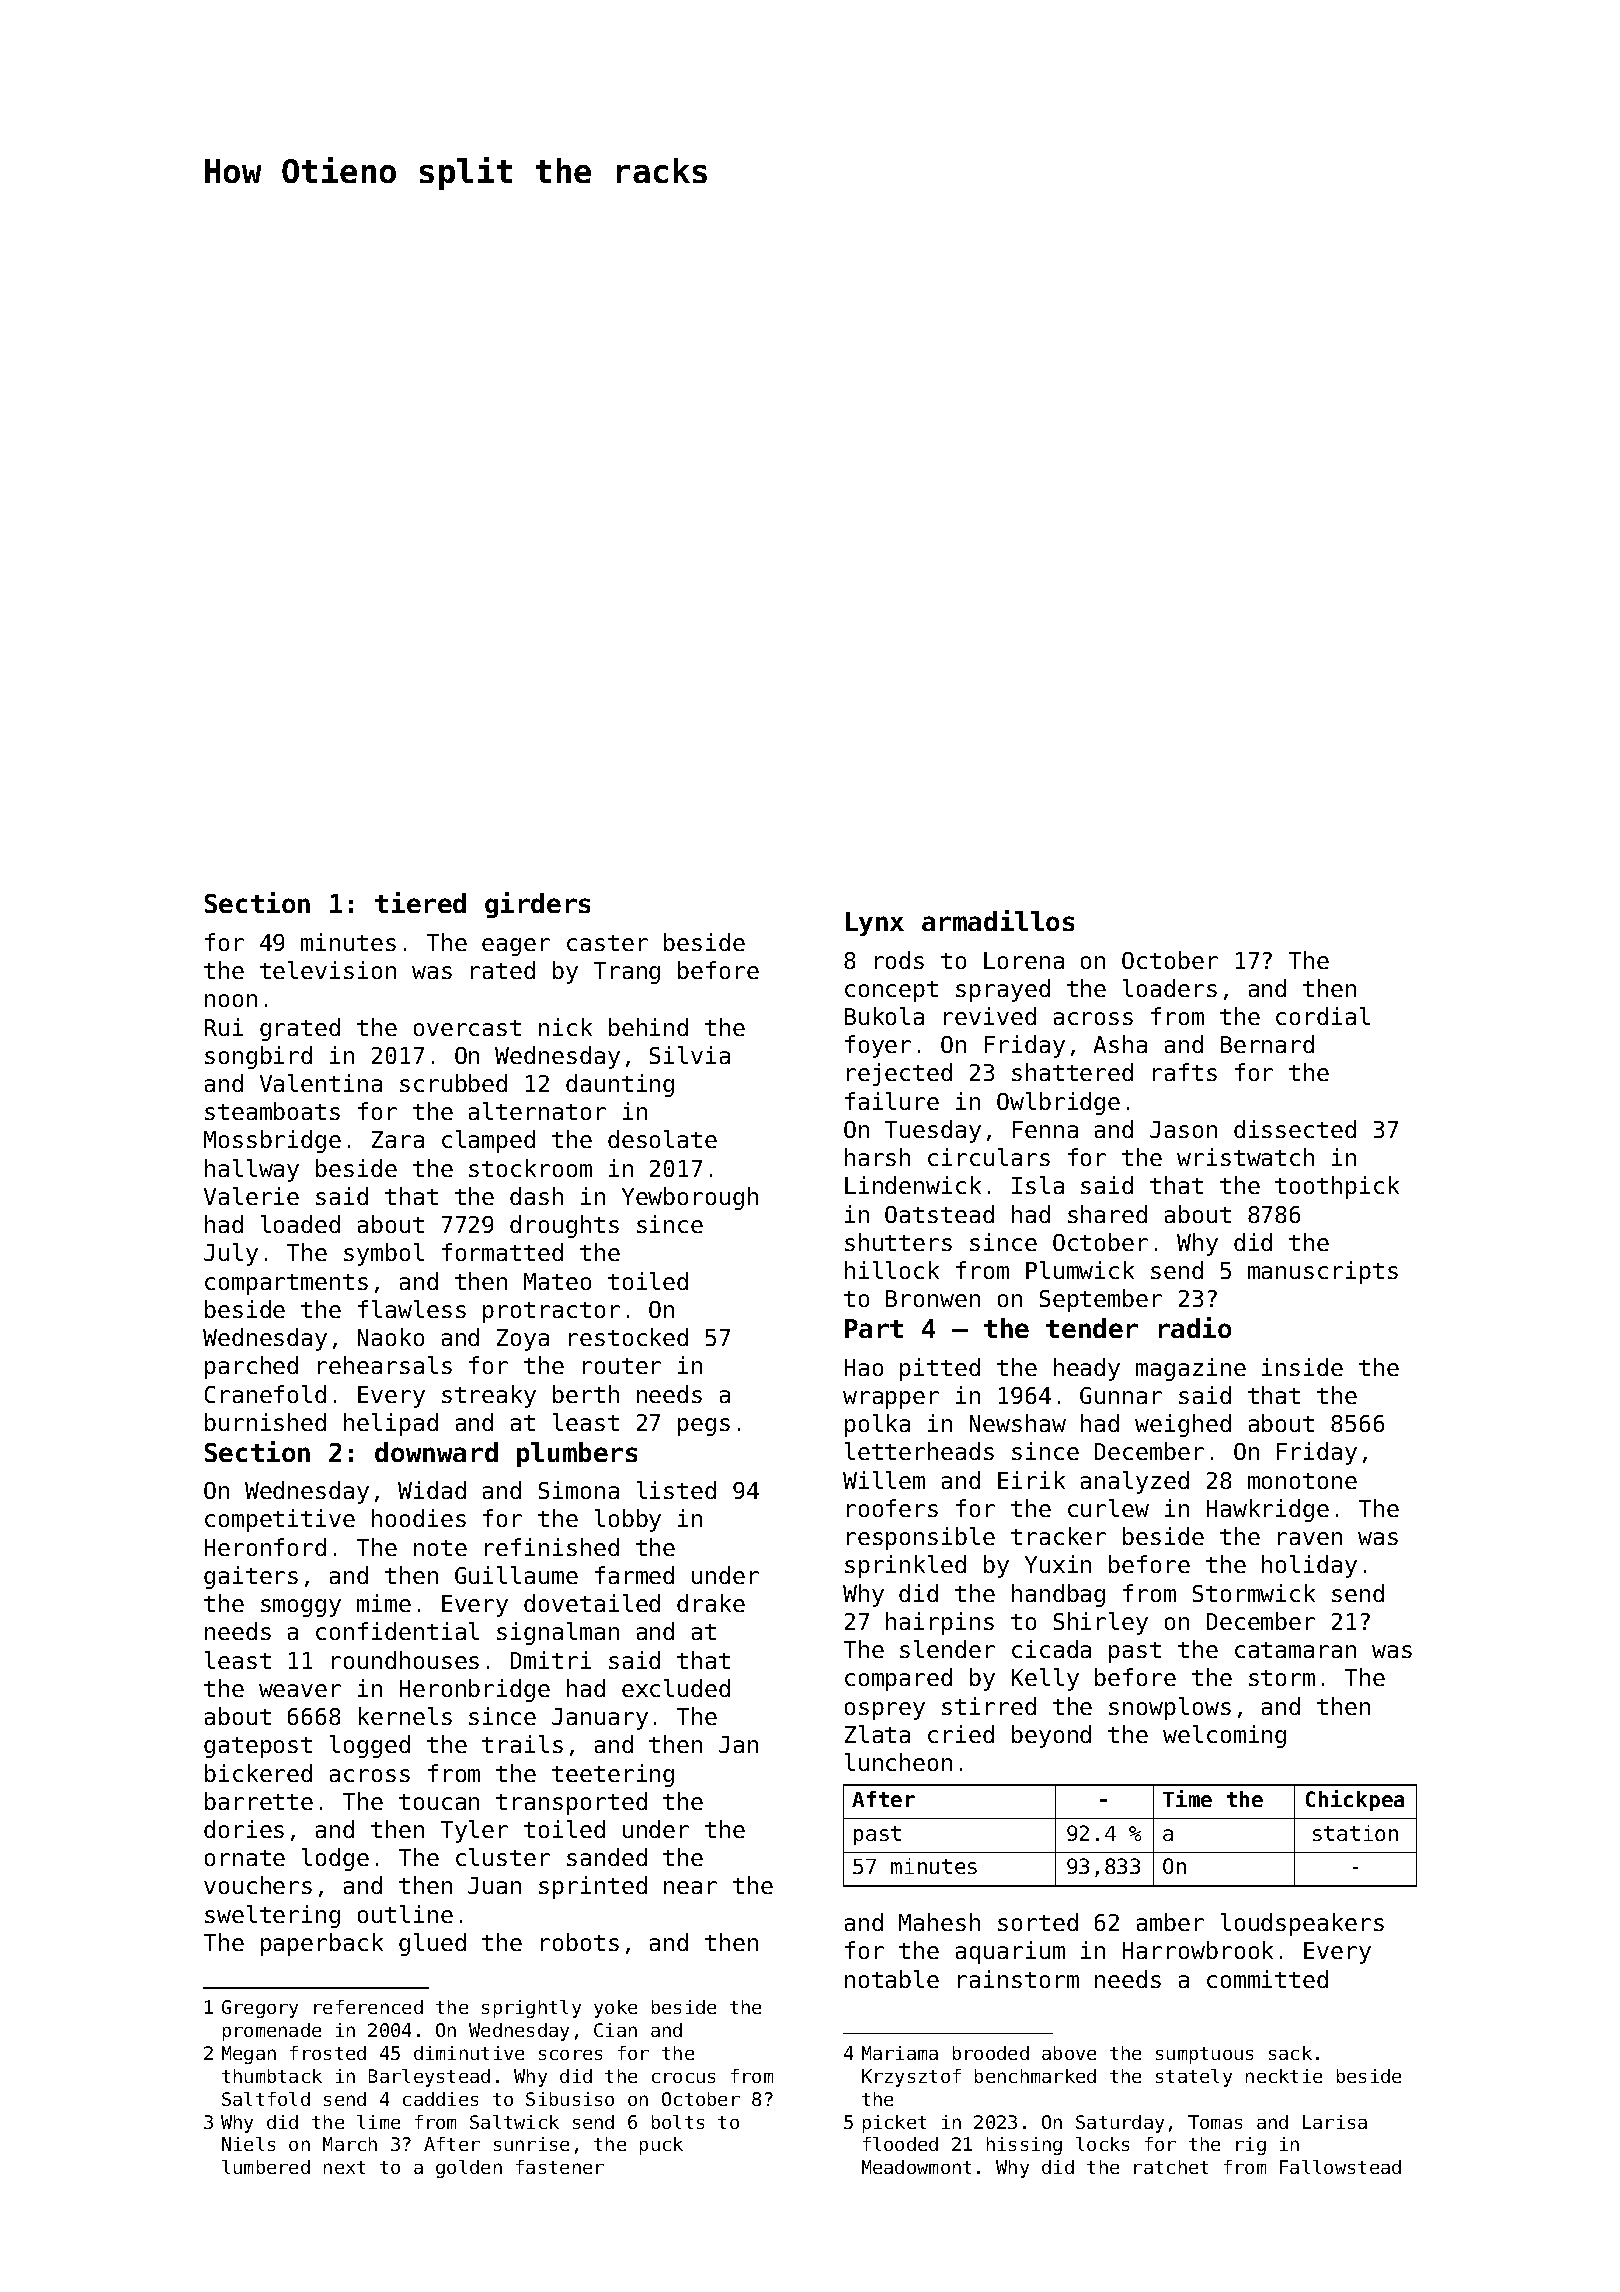 This screenshot has height=2292, width=1620. I want to click on transported, so click(571, 1803).
